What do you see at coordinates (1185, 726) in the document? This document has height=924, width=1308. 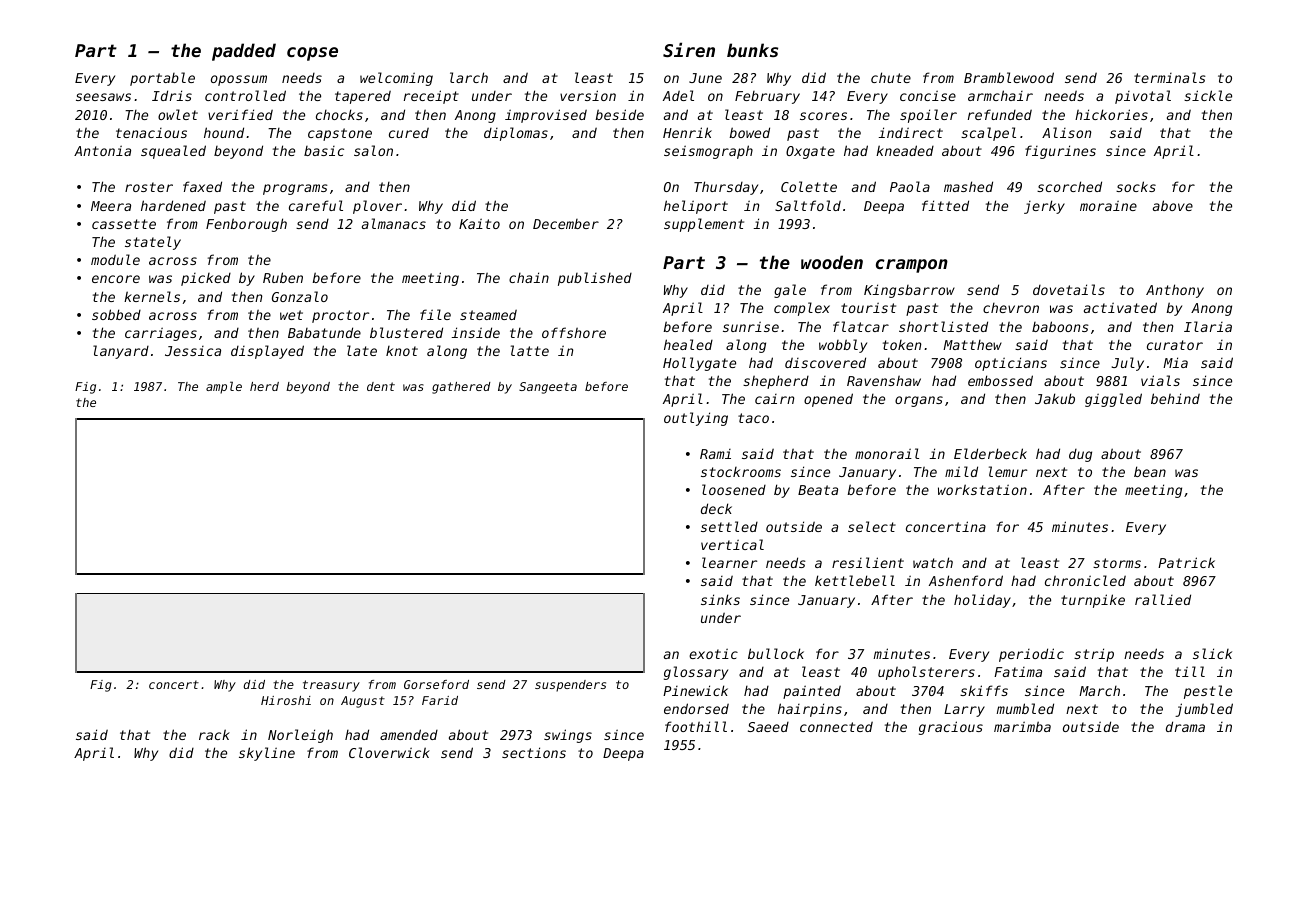 I see `drama` at bounding box center [1185, 726].
